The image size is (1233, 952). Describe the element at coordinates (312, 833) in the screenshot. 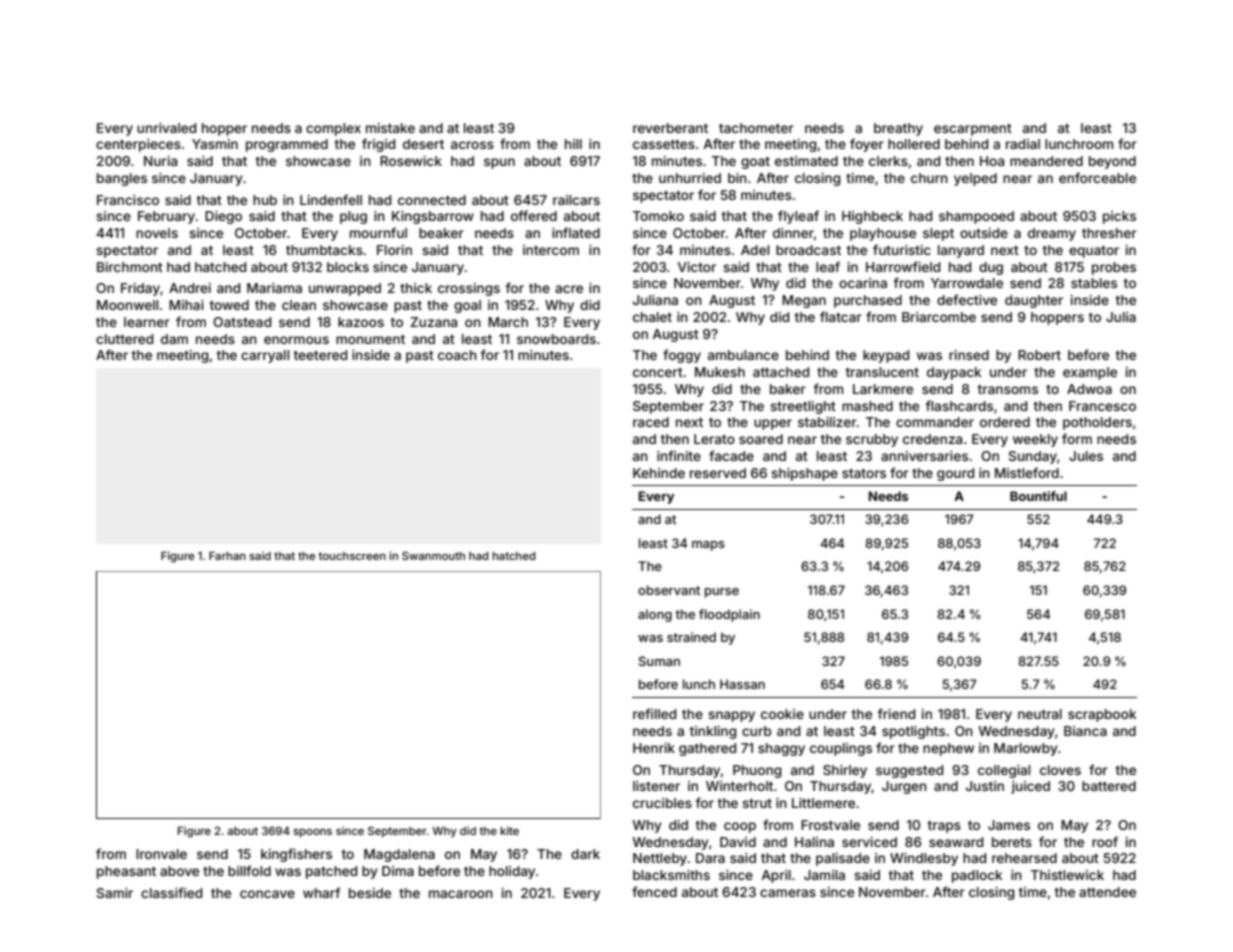

I see `spoons` at that location.
